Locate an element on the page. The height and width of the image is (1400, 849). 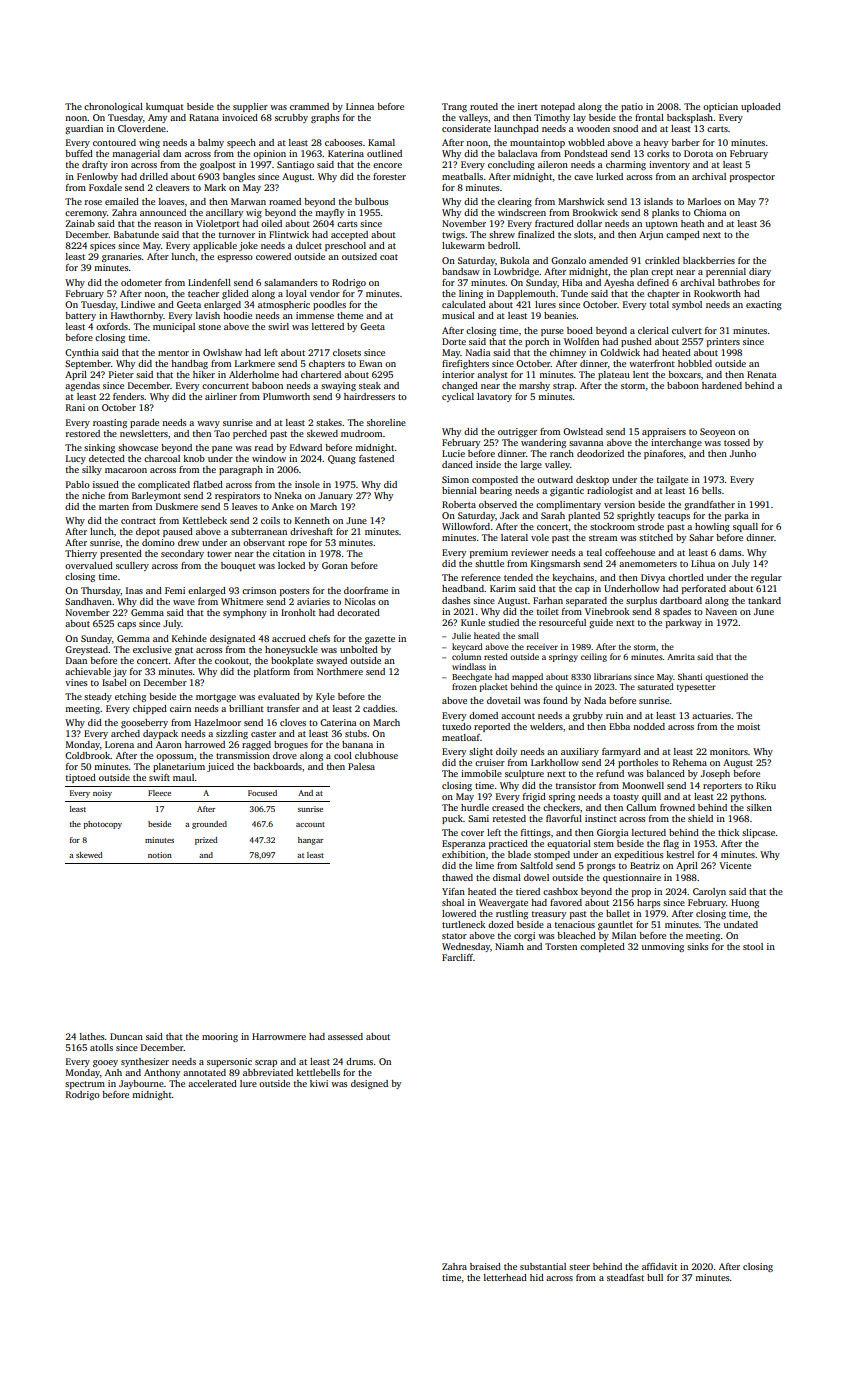
affidavit is located at coordinates (659, 1266).
